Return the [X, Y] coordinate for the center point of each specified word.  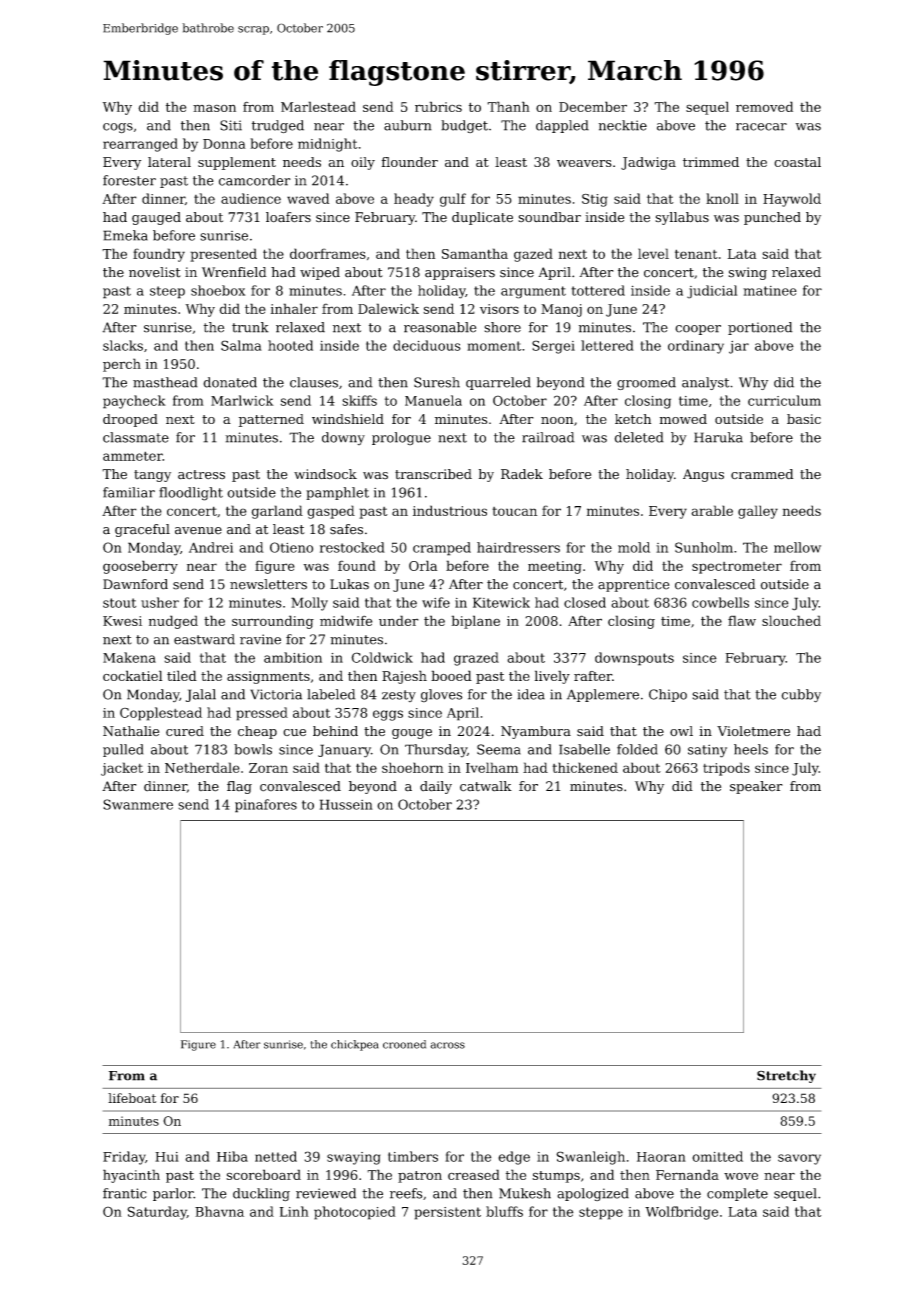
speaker [756, 787]
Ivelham [492, 767]
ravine [260, 639]
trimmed [711, 162]
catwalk [486, 786]
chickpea [354, 1045]
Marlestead [318, 106]
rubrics [438, 106]
